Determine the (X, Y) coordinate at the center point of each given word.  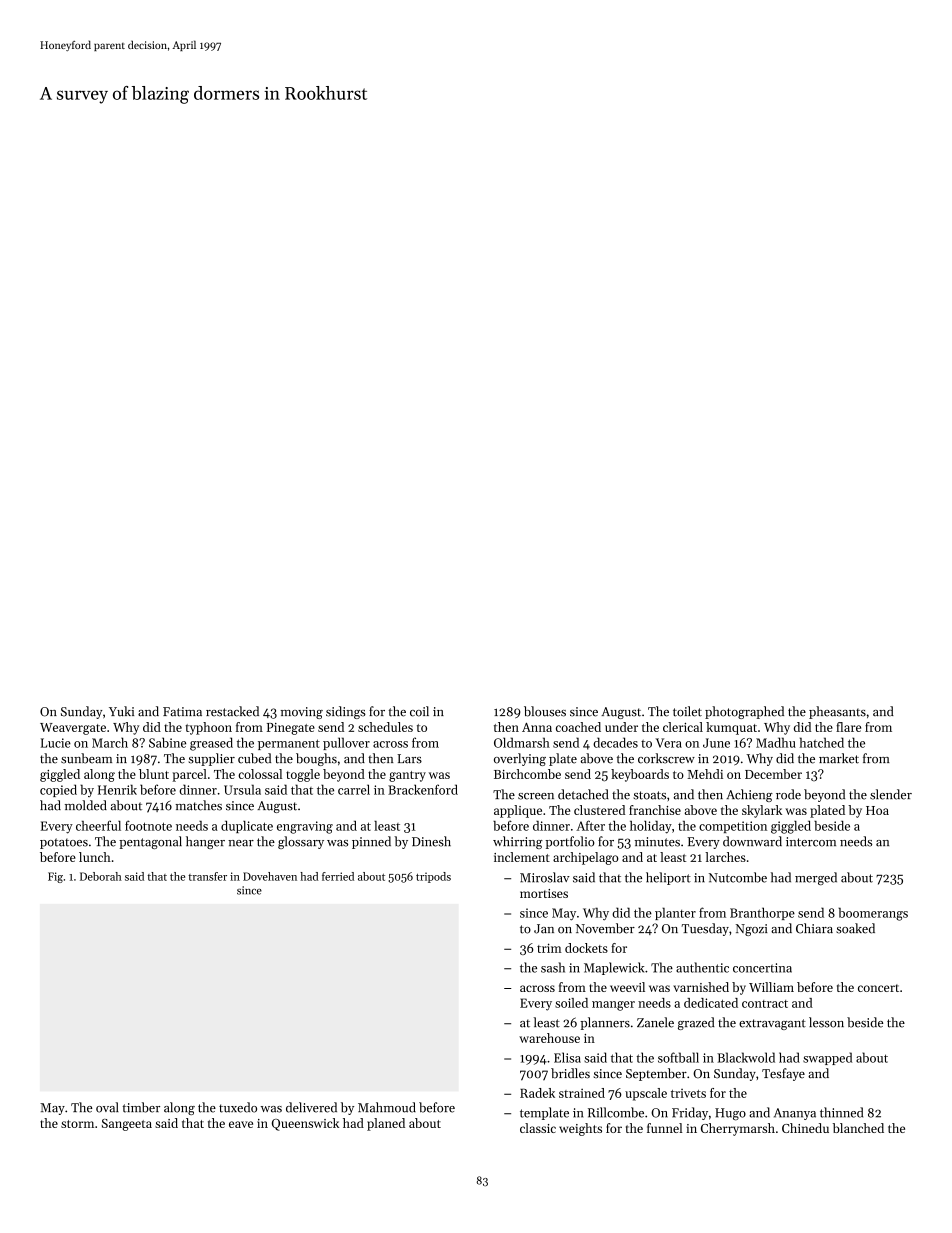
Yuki (121, 711)
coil (419, 711)
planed (386, 1124)
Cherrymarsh (738, 1129)
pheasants (837, 712)
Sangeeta (127, 1125)
